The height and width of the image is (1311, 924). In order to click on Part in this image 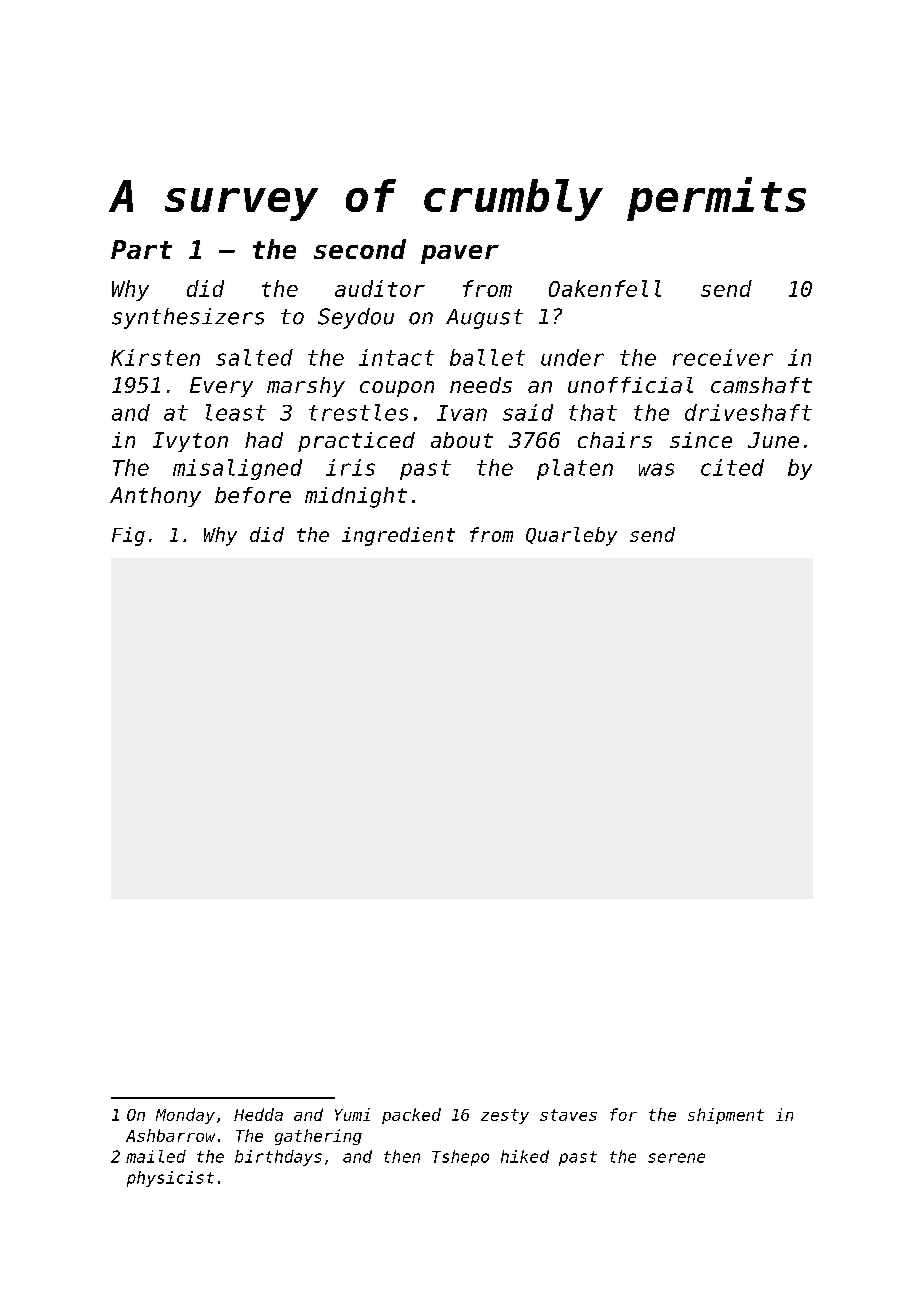, I will do `click(141, 249)`.
